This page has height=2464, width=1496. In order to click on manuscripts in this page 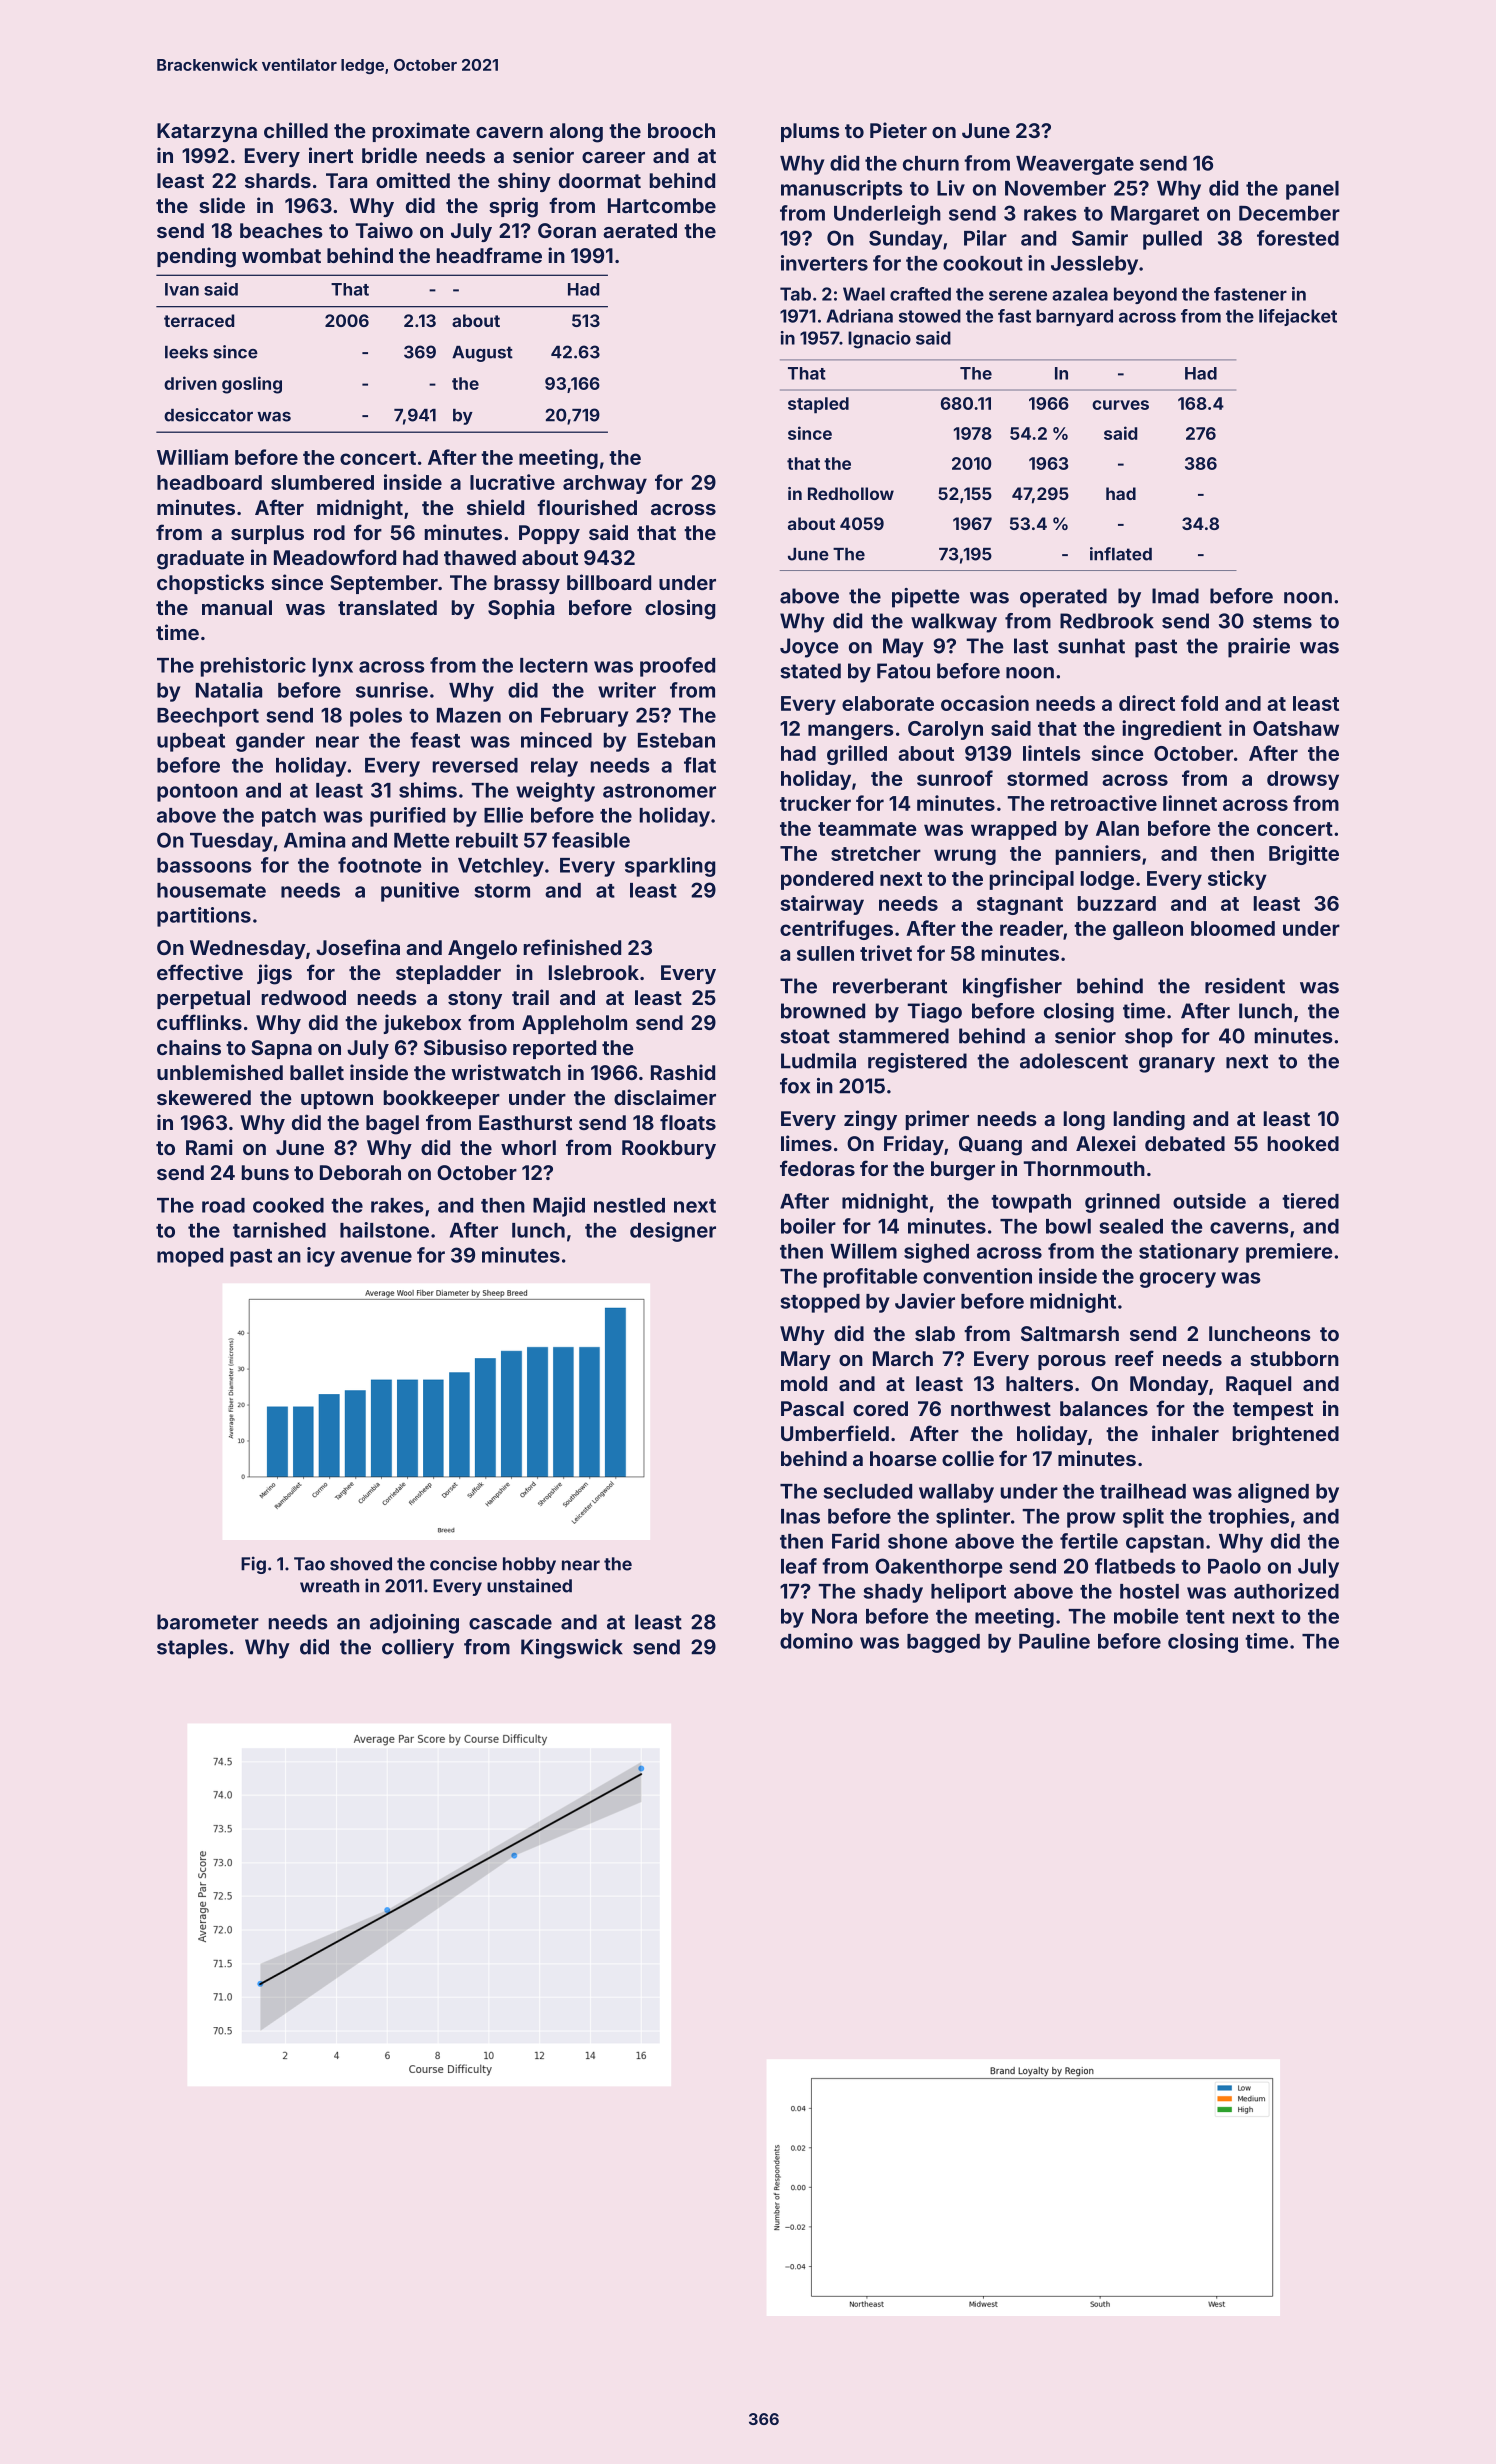, I will do `click(842, 190)`.
